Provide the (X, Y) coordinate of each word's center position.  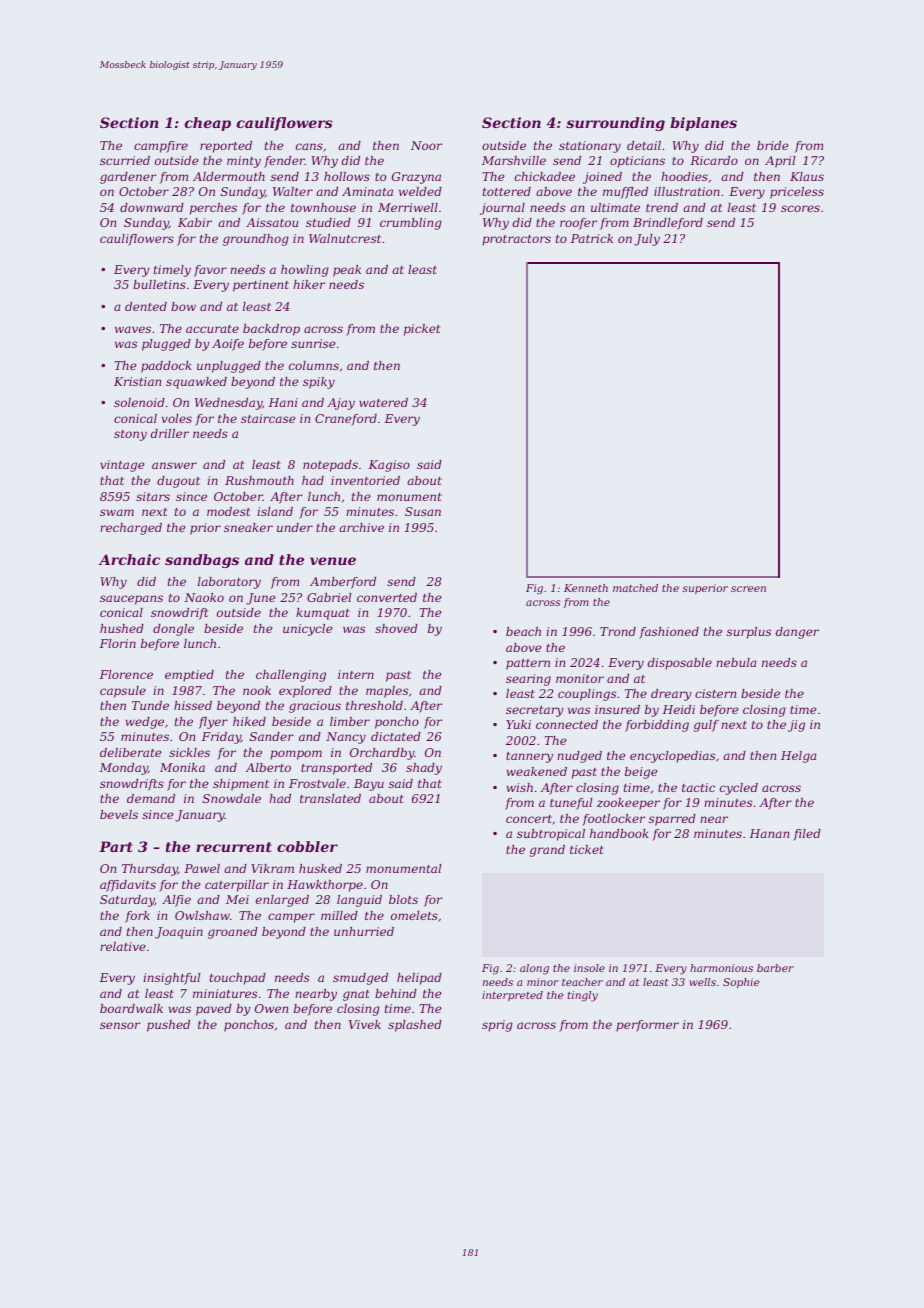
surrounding (615, 124)
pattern (528, 664)
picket (422, 330)
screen (748, 589)
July (647, 240)
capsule (123, 692)
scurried (125, 160)
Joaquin (179, 933)
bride (773, 145)
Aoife (228, 345)
